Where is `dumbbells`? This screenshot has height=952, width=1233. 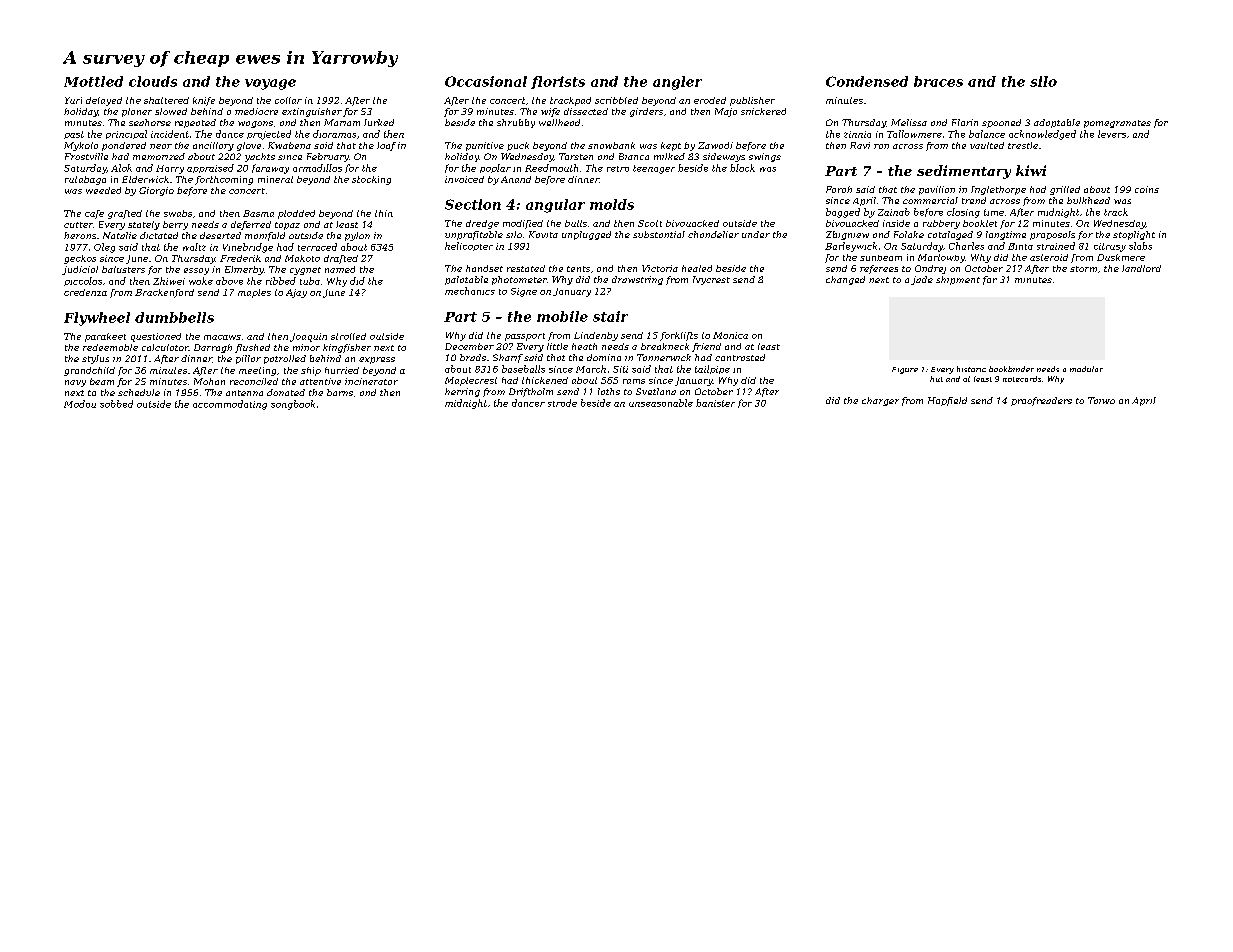 dumbbells is located at coordinates (174, 317).
